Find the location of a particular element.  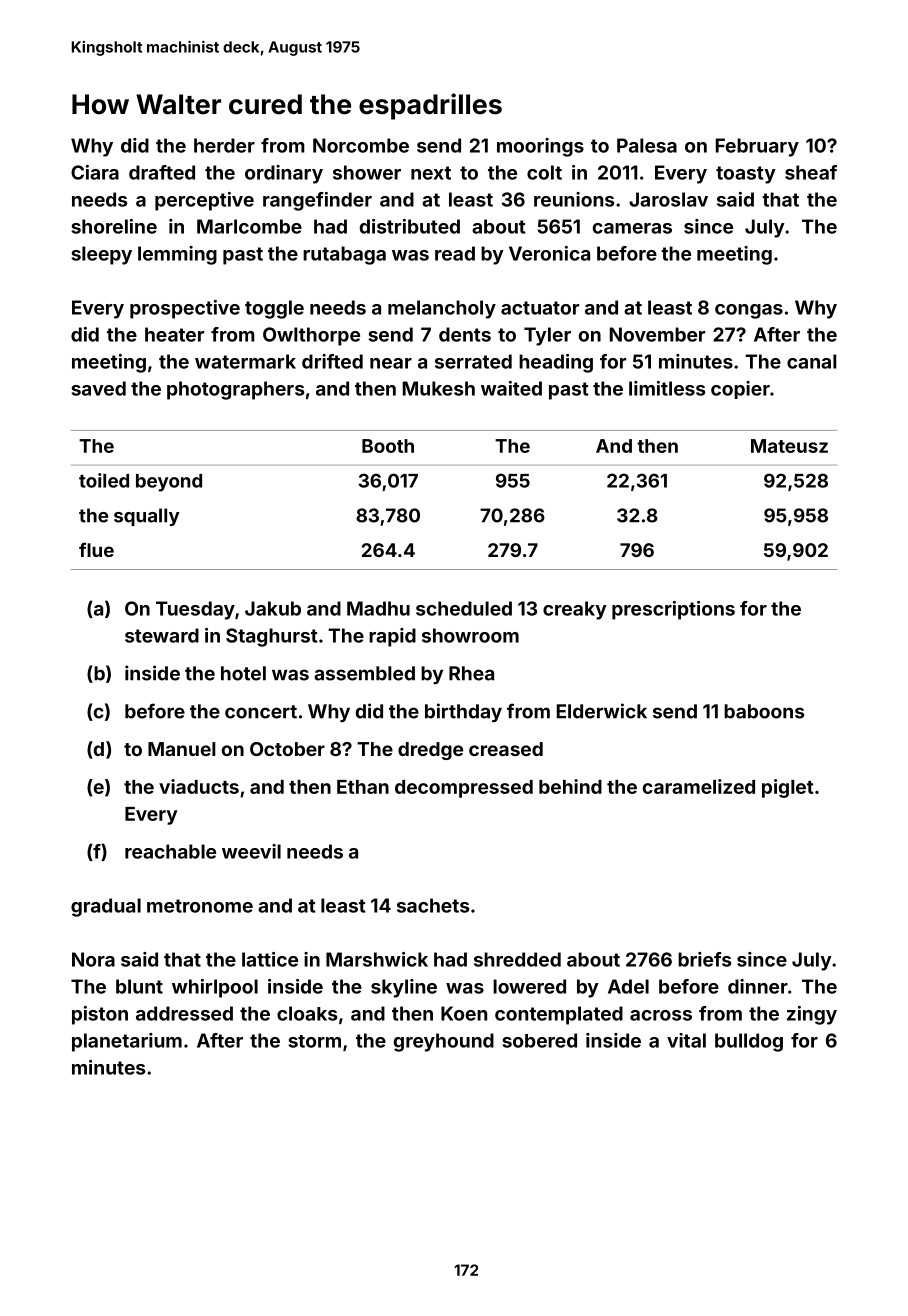

prescriptions is located at coordinates (673, 610).
